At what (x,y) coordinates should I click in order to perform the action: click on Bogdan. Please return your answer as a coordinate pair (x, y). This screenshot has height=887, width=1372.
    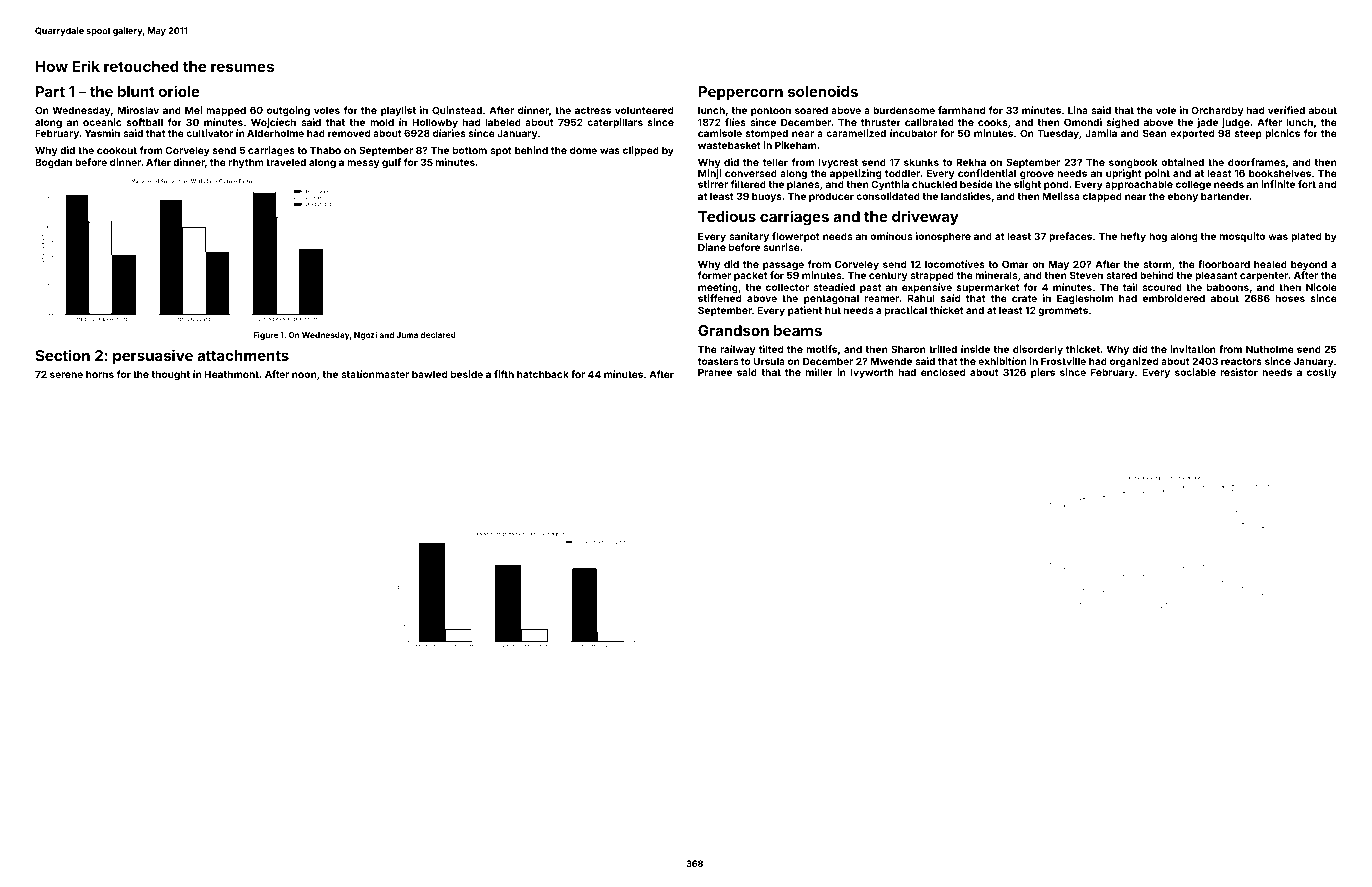
    Looking at the image, I should click on (53, 163).
